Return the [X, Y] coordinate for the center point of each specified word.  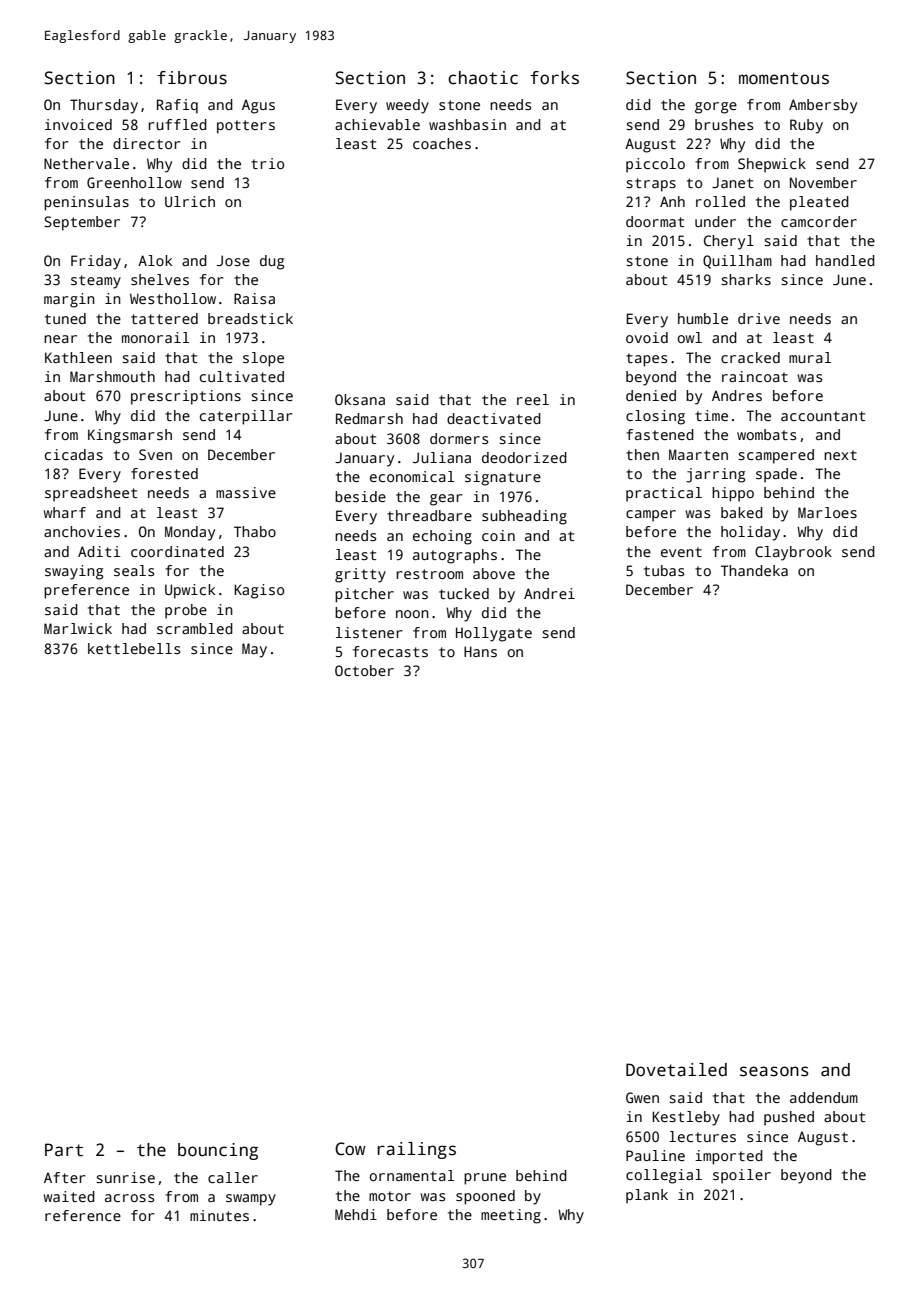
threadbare [429, 515]
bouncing [218, 1151]
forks [554, 78]
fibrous [192, 78]
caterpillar [246, 417]
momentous [784, 78]
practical [664, 494]
